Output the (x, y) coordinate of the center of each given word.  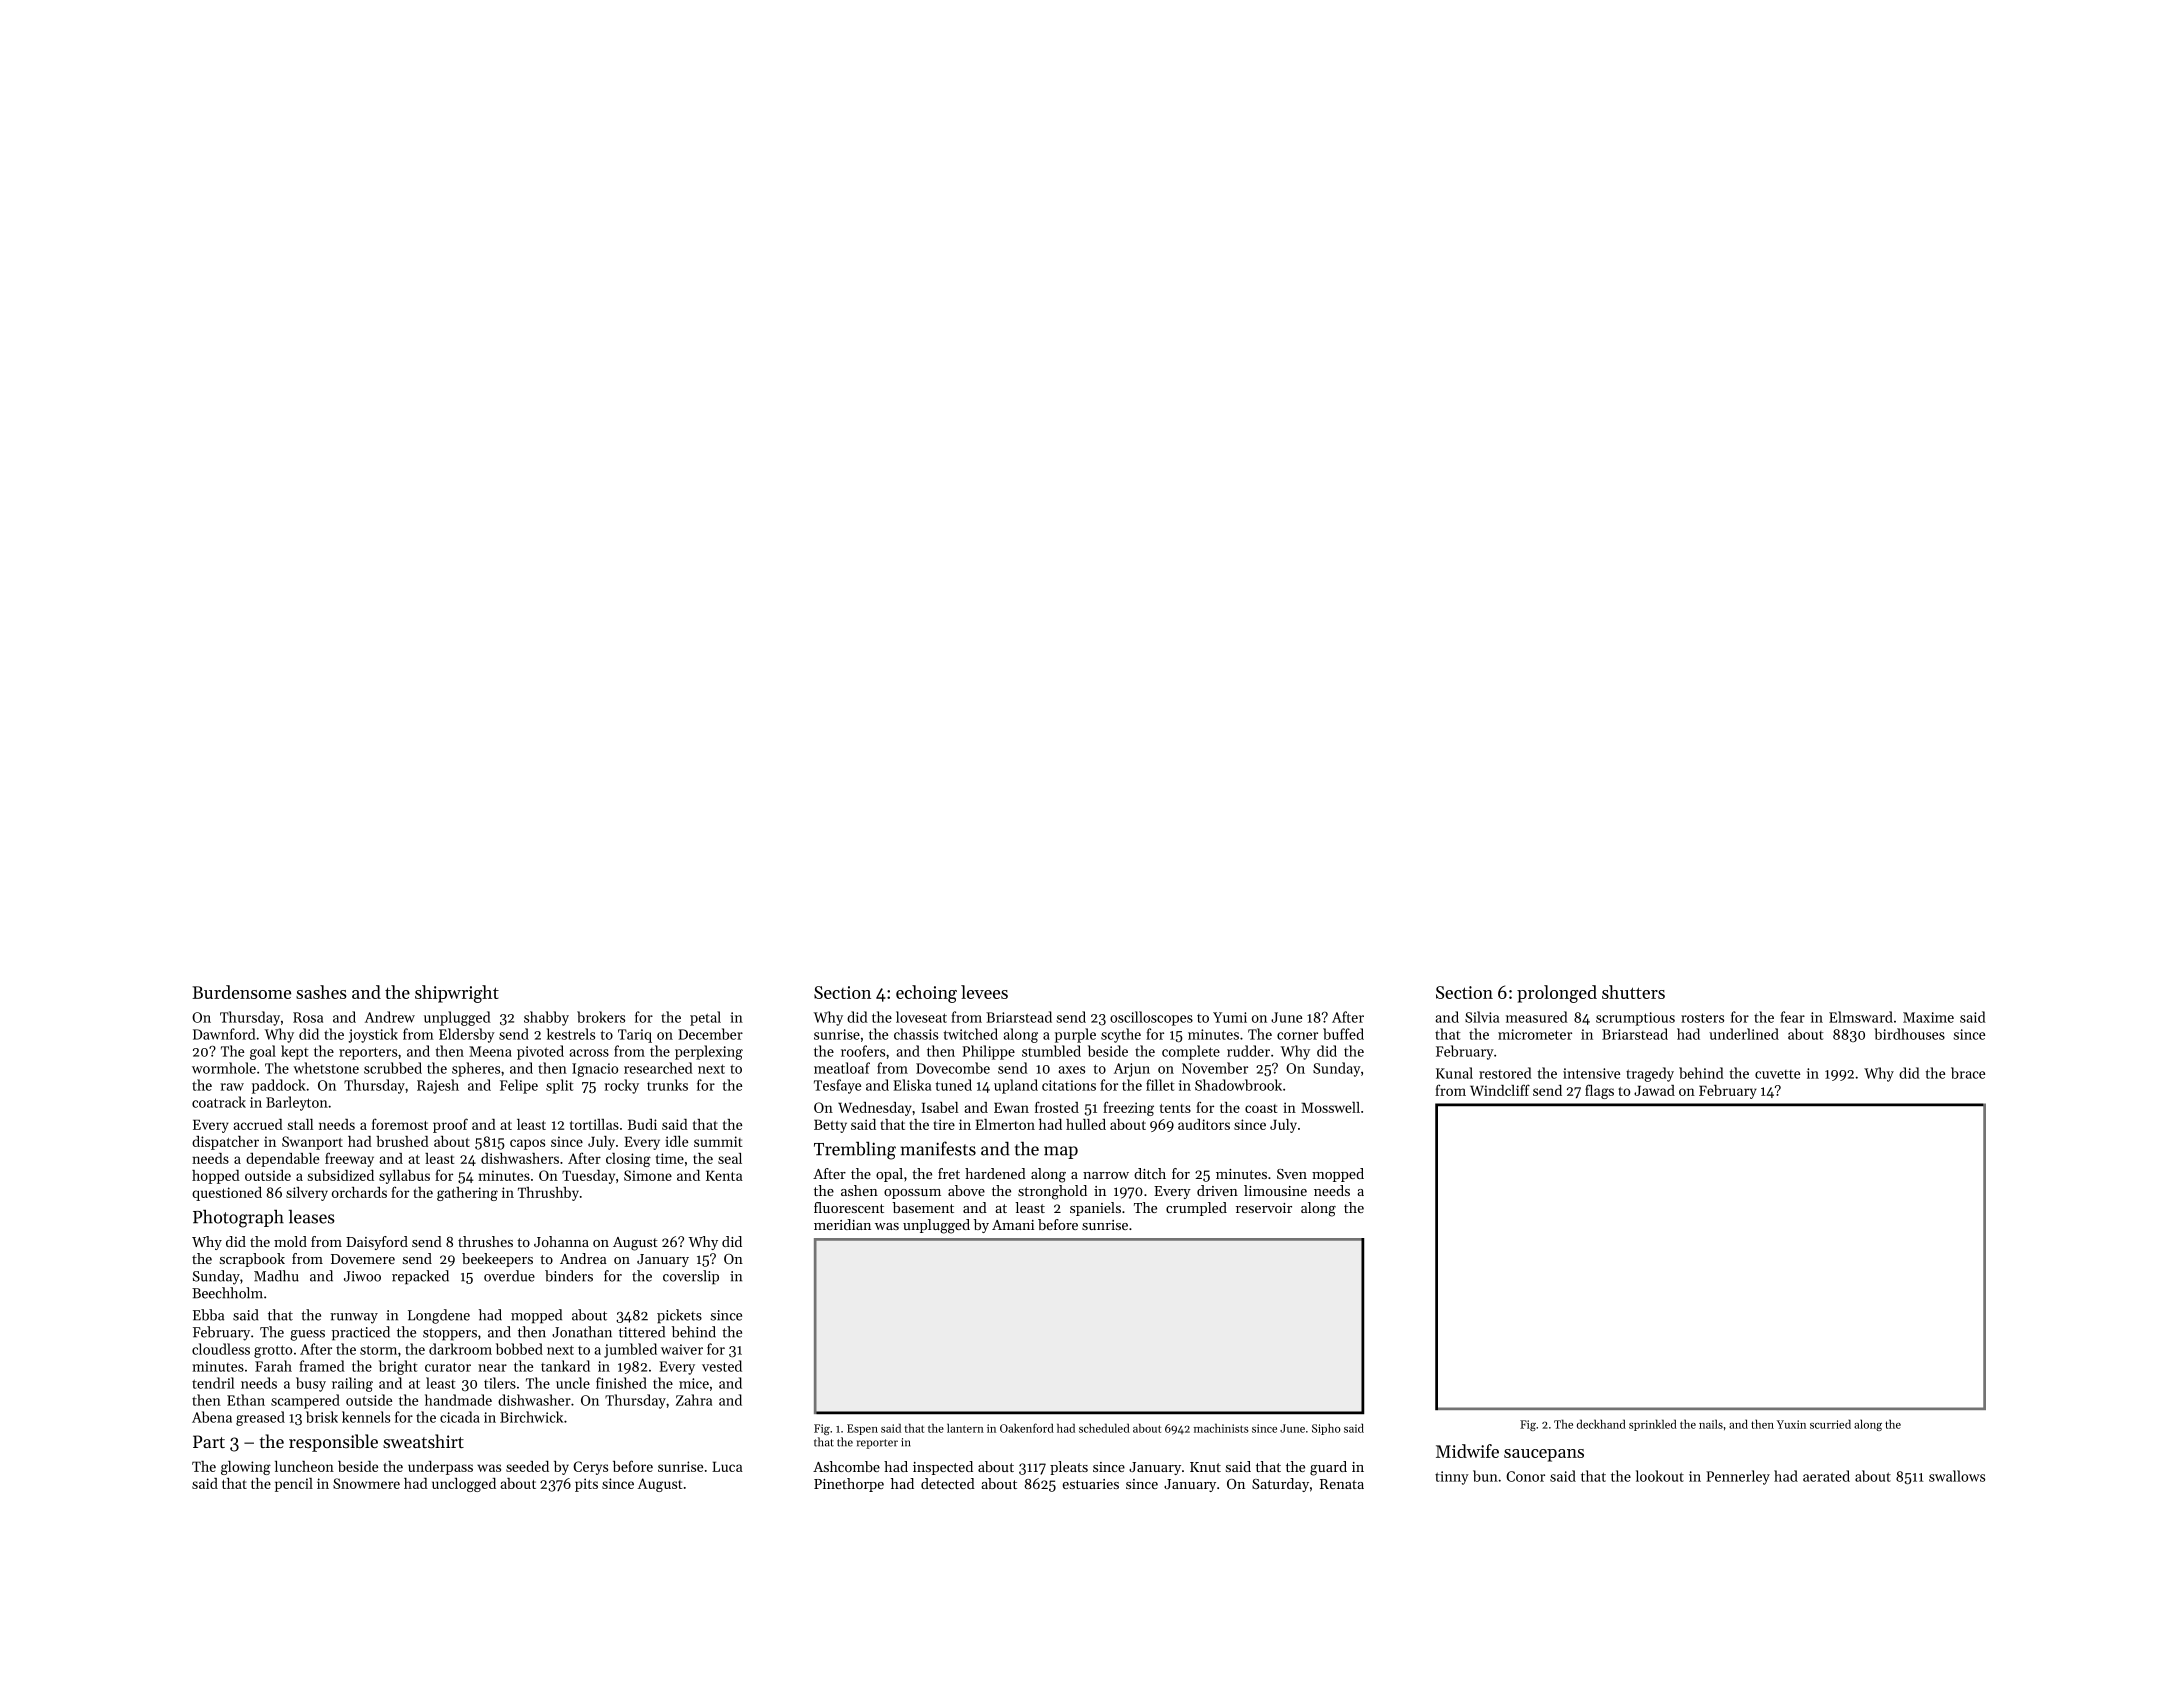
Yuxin (1791, 1424)
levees (984, 992)
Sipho (1326, 1429)
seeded (527, 1466)
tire (944, 1124)
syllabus (404, 1177)
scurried (1830, 1424)
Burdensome (241, 992)
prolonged (1557, 994)
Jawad (1654, 1090)
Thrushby (548, 1194)
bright (398, 1367)
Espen (862, 1429)
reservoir (1264, 1208)
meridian (842, 1224)
